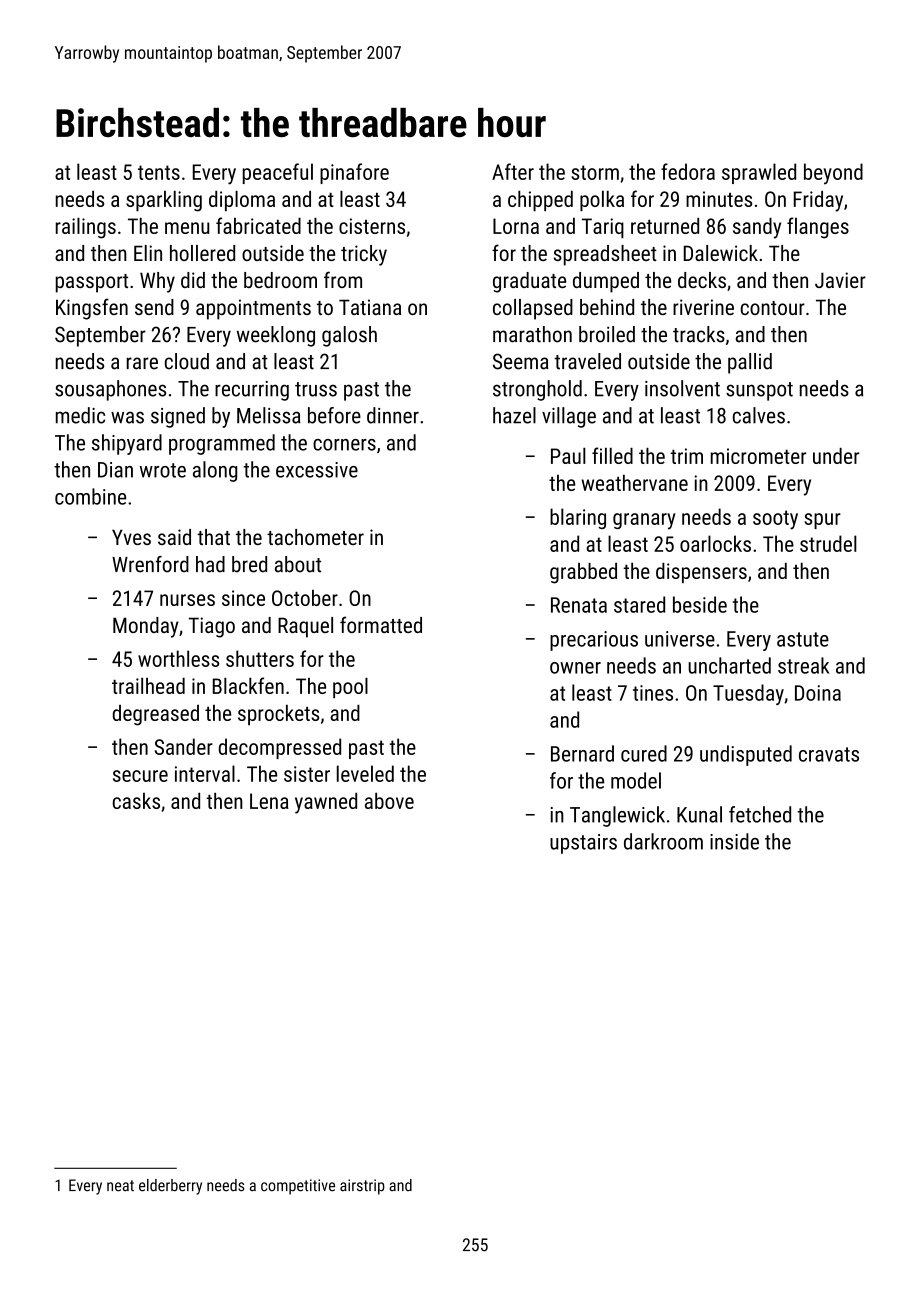 Image resolution: width=924 pixels, height=1311 pixels. What do you see at coordinates (136, 801) in the screenshot?
I see `casks` at bounding box center [136, 801].
